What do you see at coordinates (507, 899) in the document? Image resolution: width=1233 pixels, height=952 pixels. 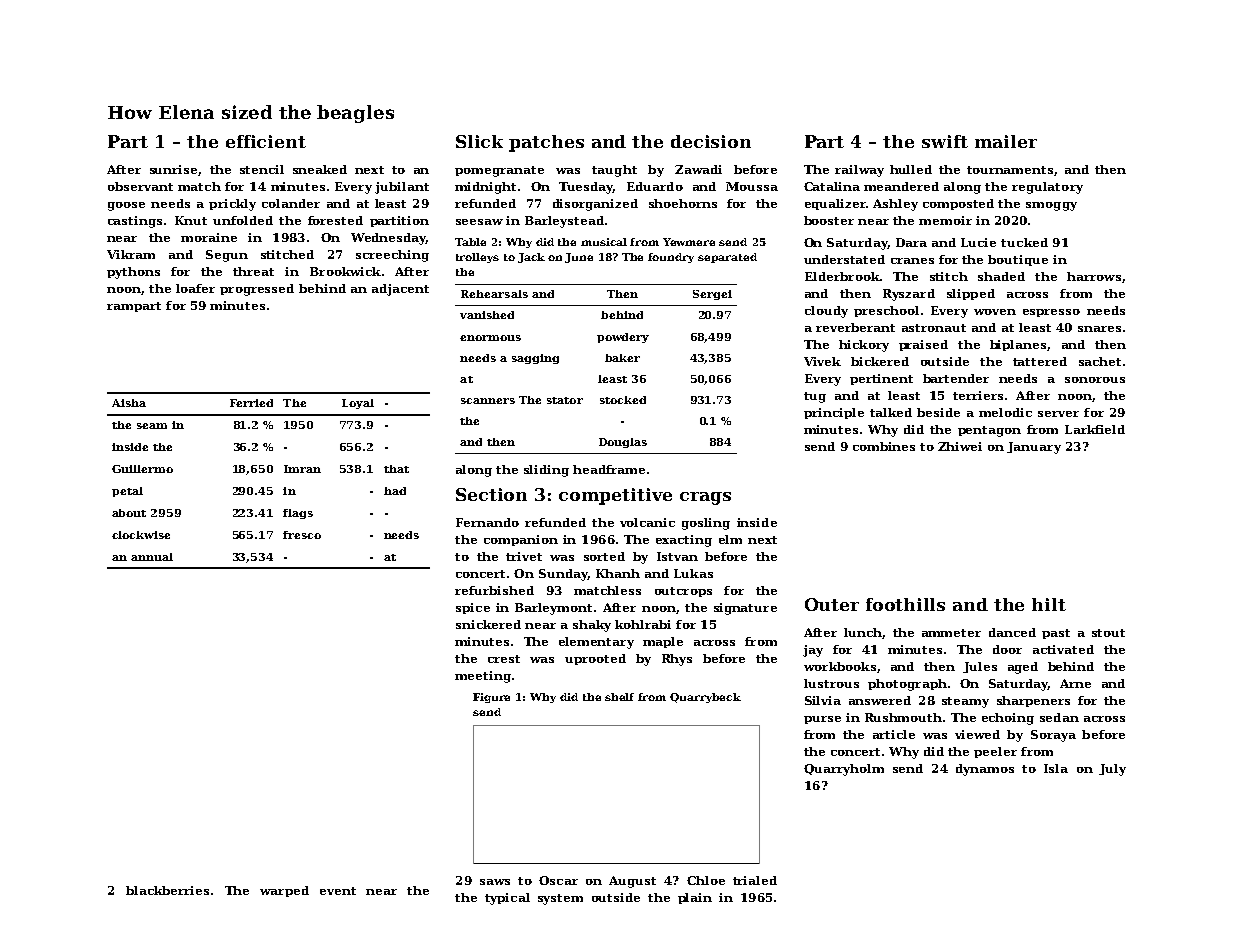 I see `typical` at bounding box center [507, 899].
